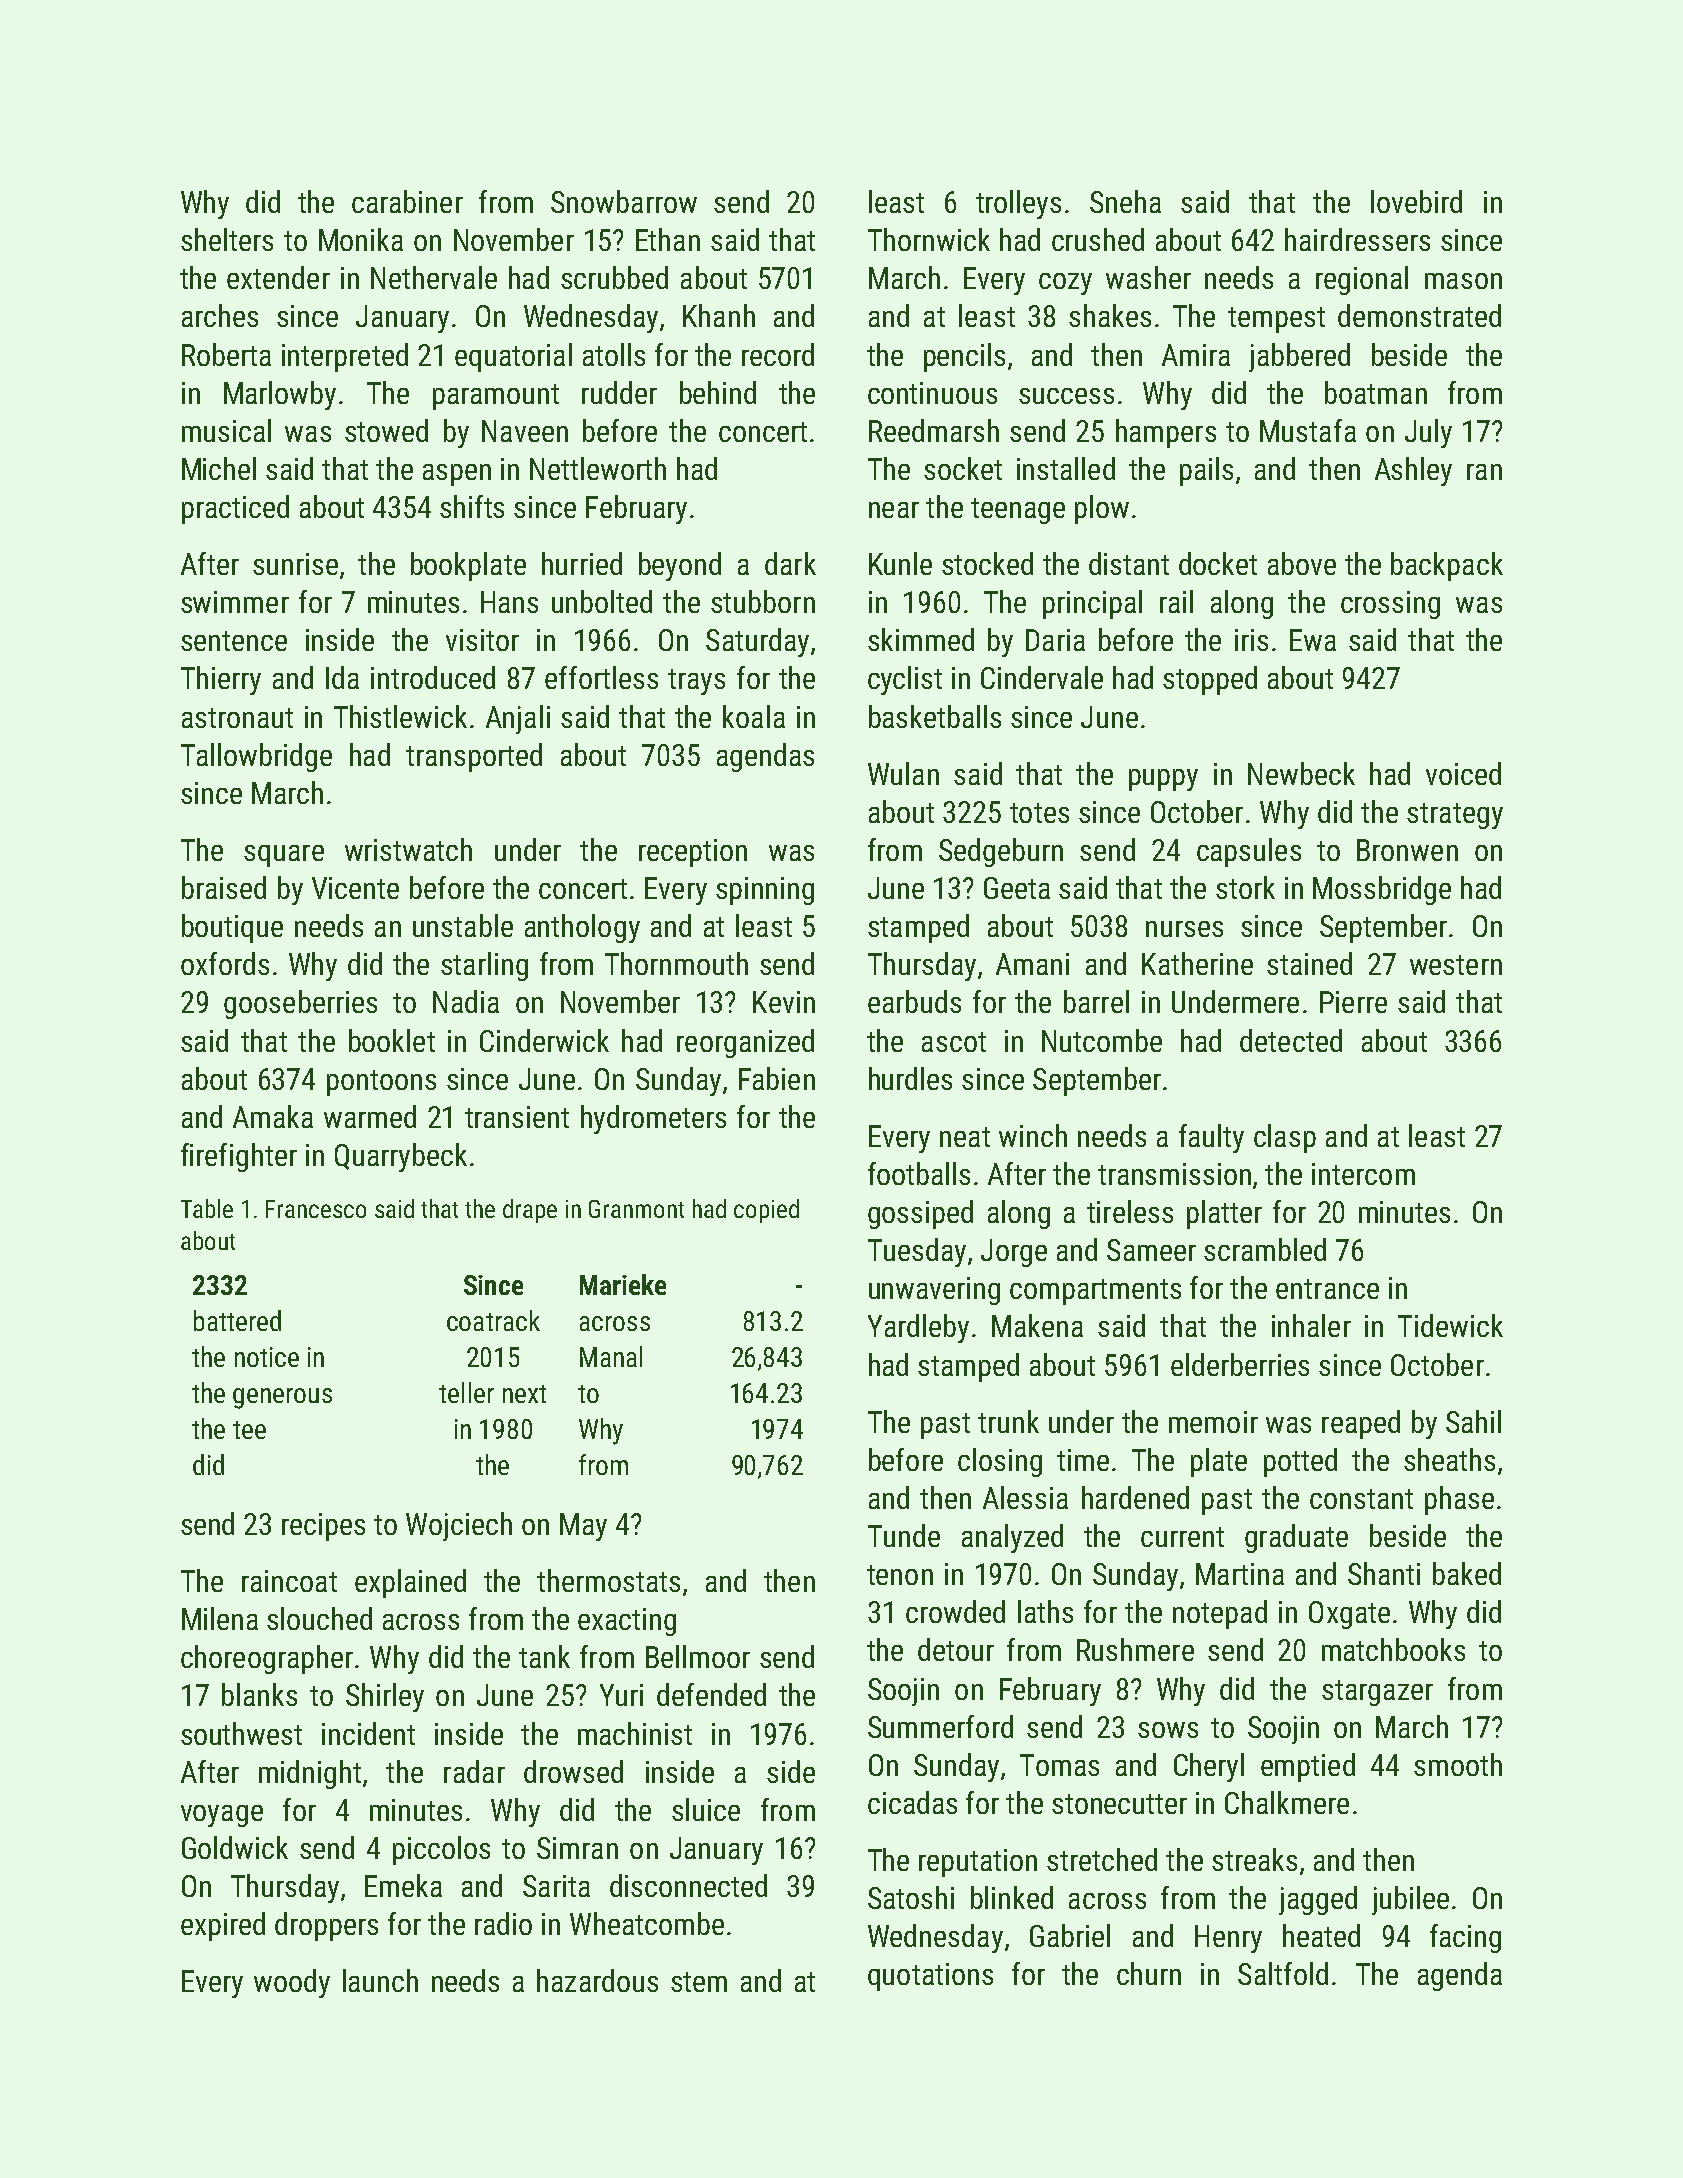 This image has width=1683, height=2178. What do you see at coordinates (544, 1040) in the image?
I see `Cinderwick` at bounding box center [544, 1040].
